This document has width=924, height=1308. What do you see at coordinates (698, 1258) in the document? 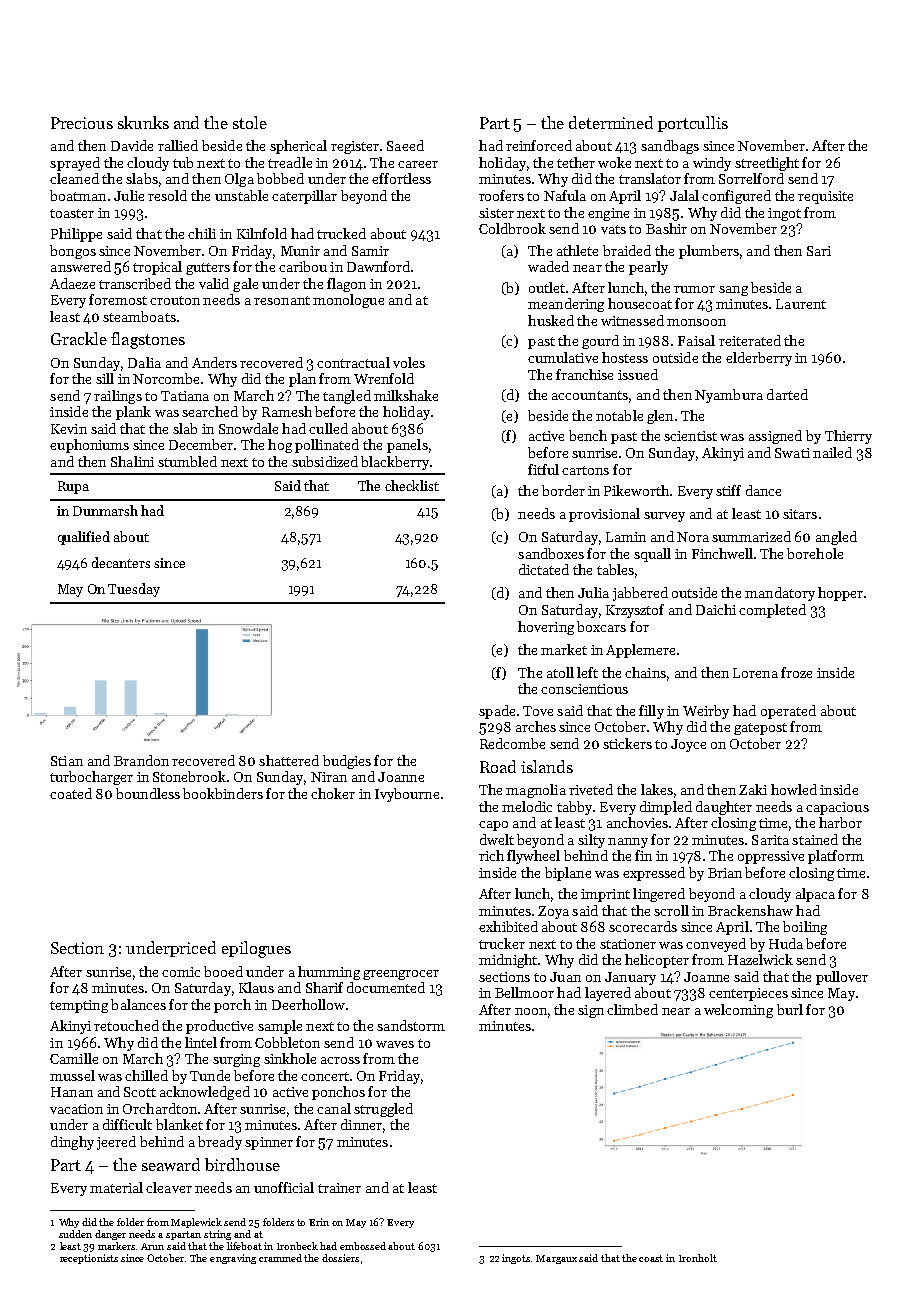
I see `Ironholt` at bounding box center [698, 1258].
